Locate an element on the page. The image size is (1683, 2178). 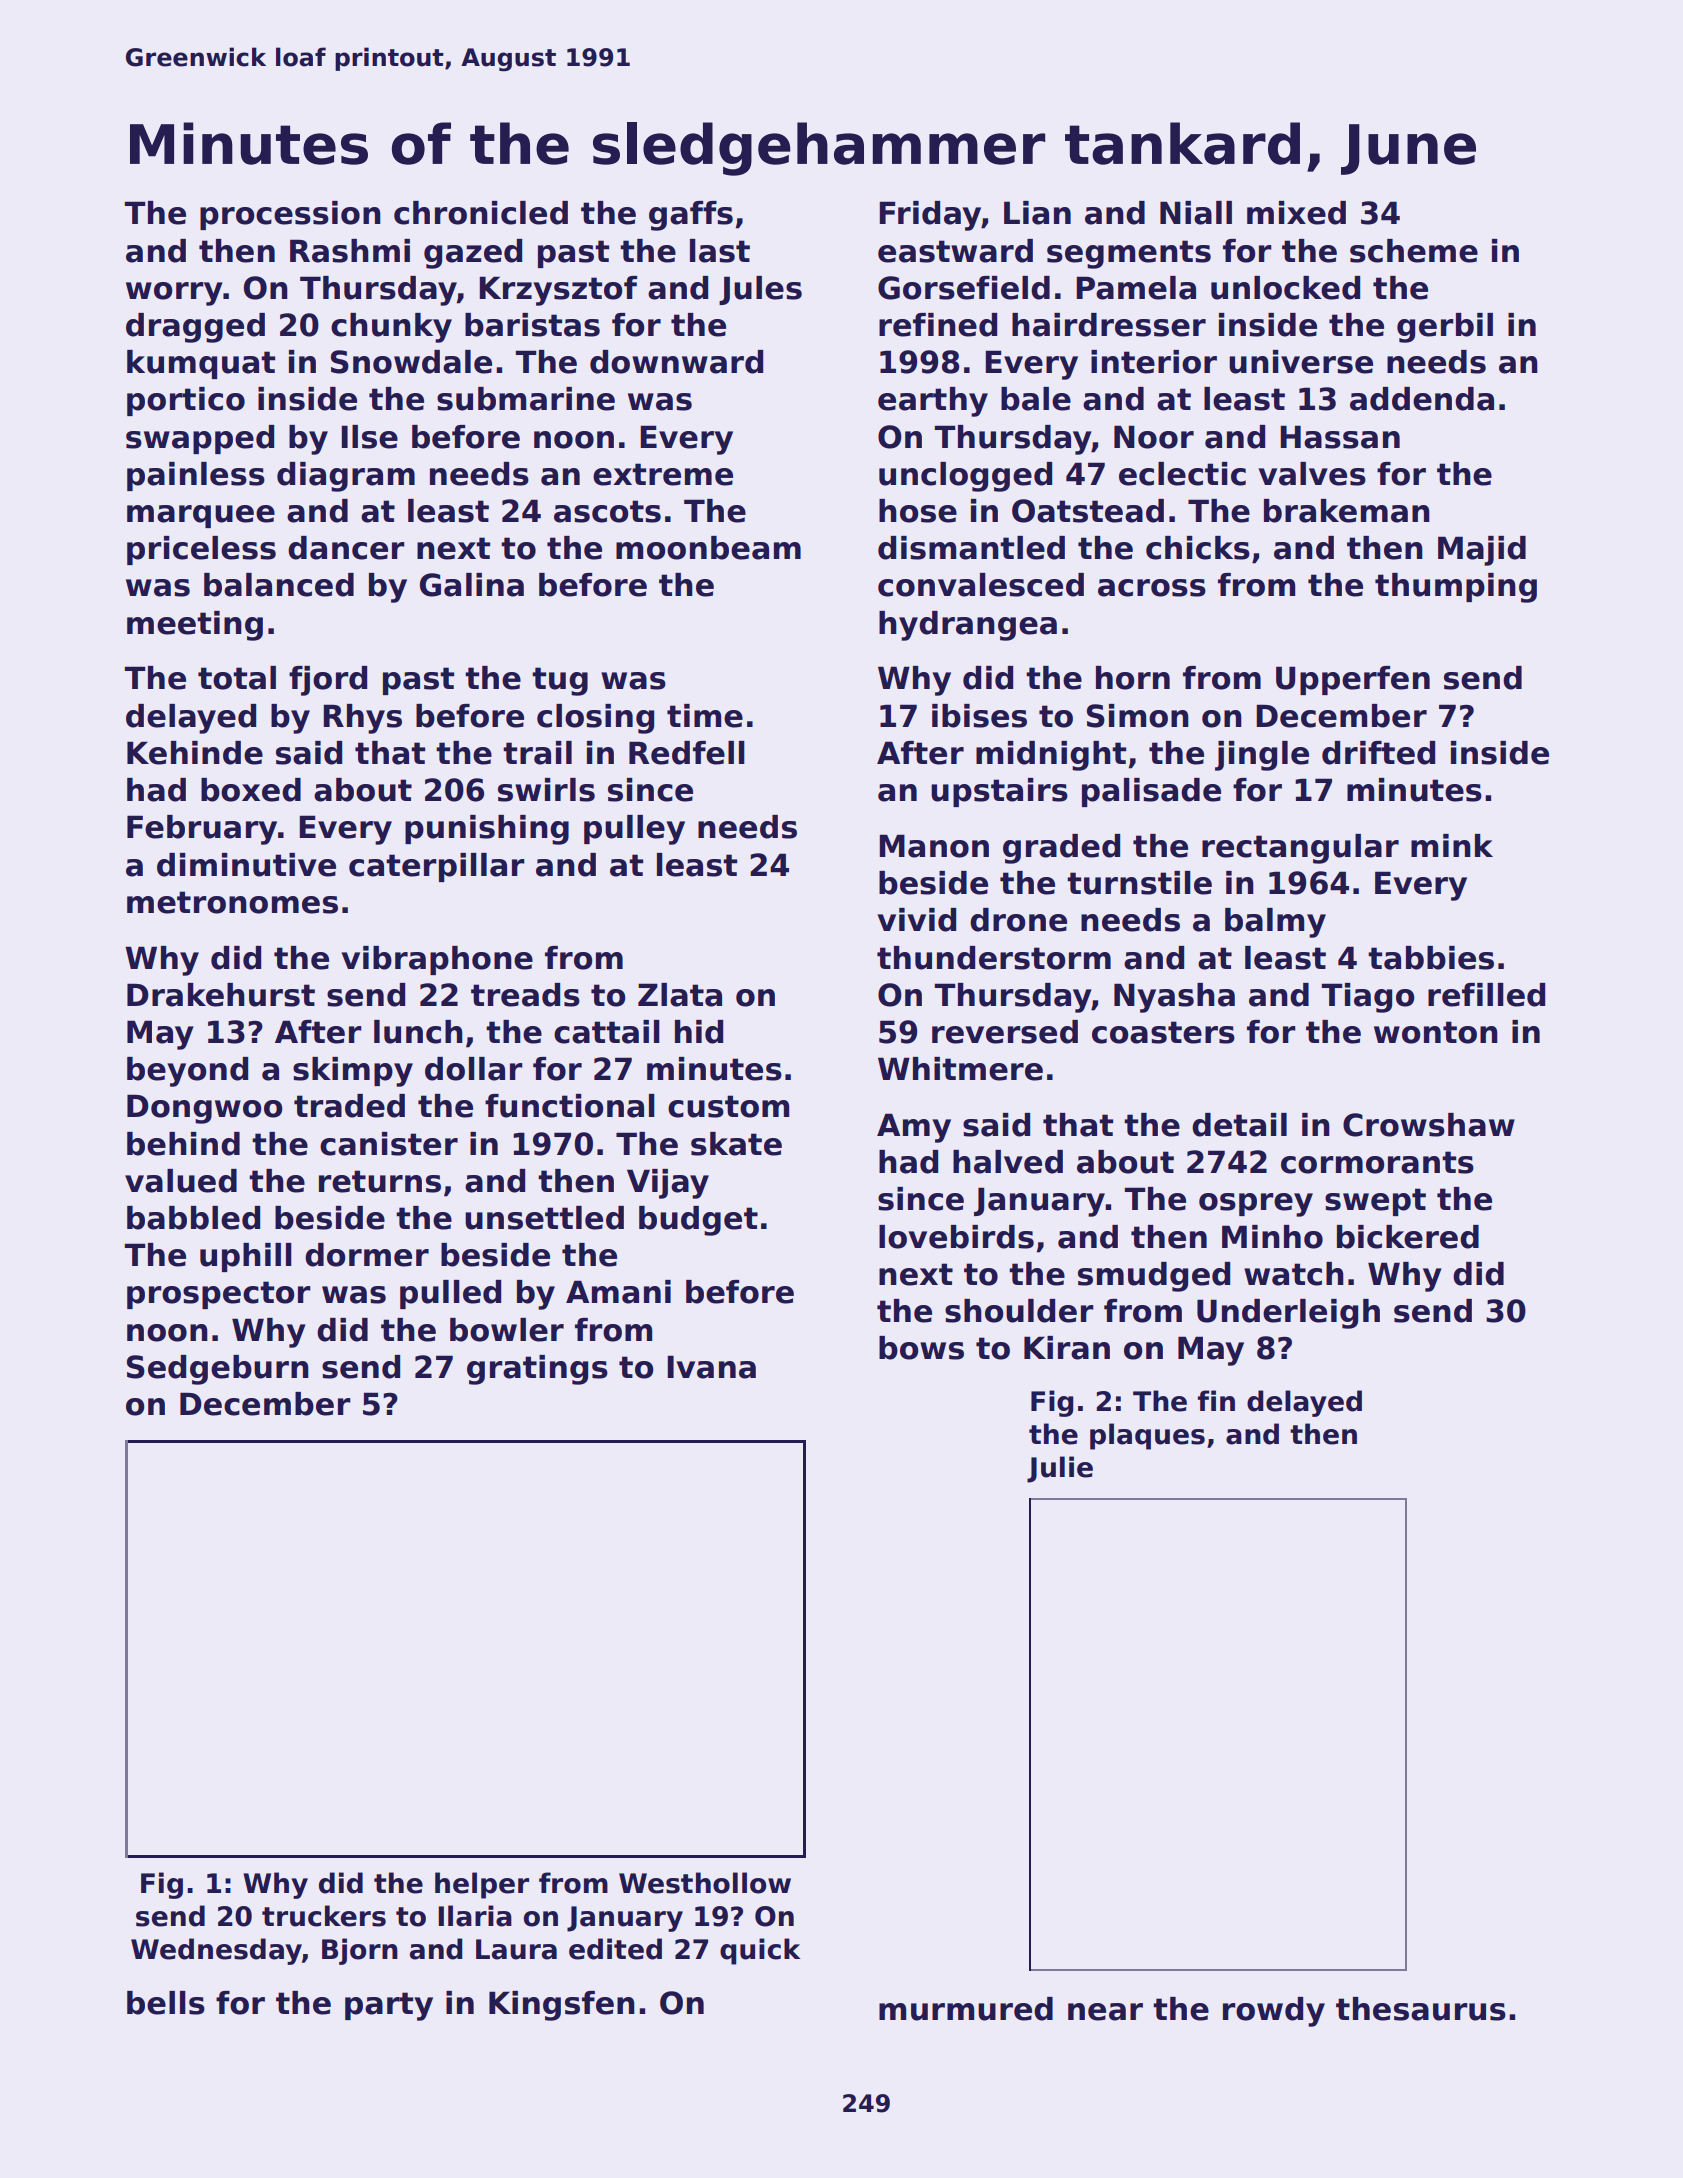
earthy is located at coordinates (933, 402).
